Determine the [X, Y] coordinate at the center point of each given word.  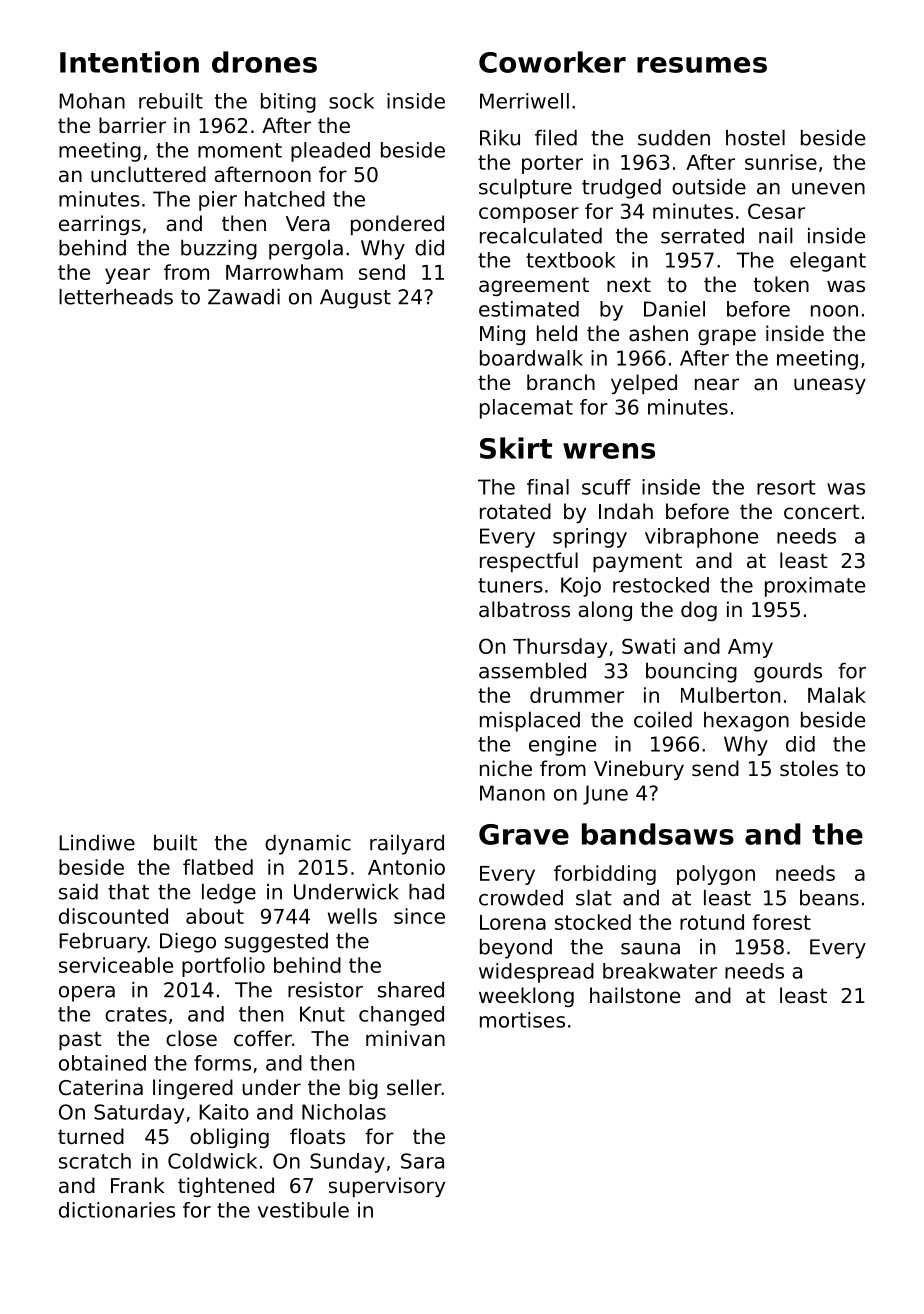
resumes [702, 65]
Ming [502, 335]
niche [506, 768]
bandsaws [658, 834]
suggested [276, 943]
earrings [100, 225]
